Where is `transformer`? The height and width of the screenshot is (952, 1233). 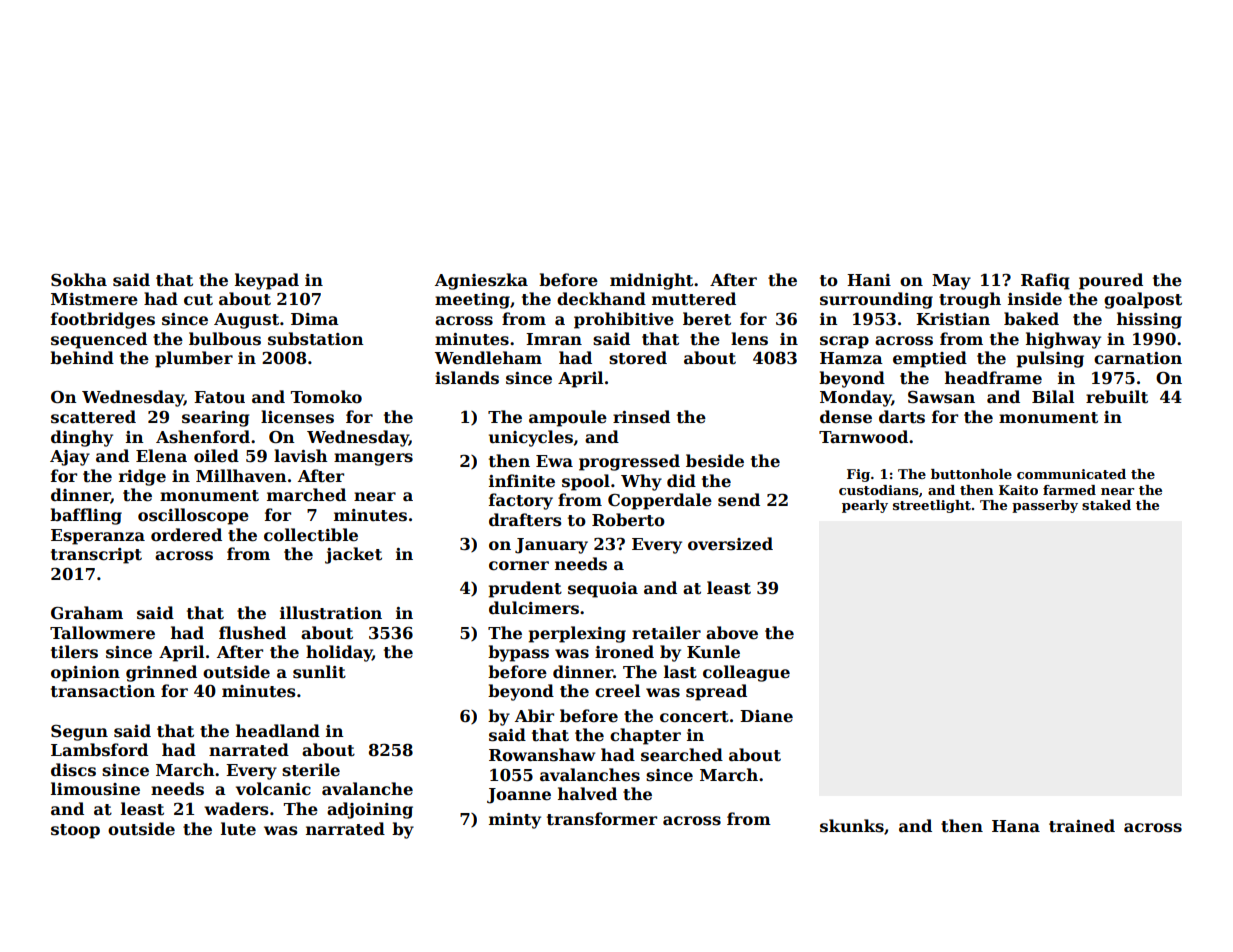 transformer is located at coordinates (602, 819).
